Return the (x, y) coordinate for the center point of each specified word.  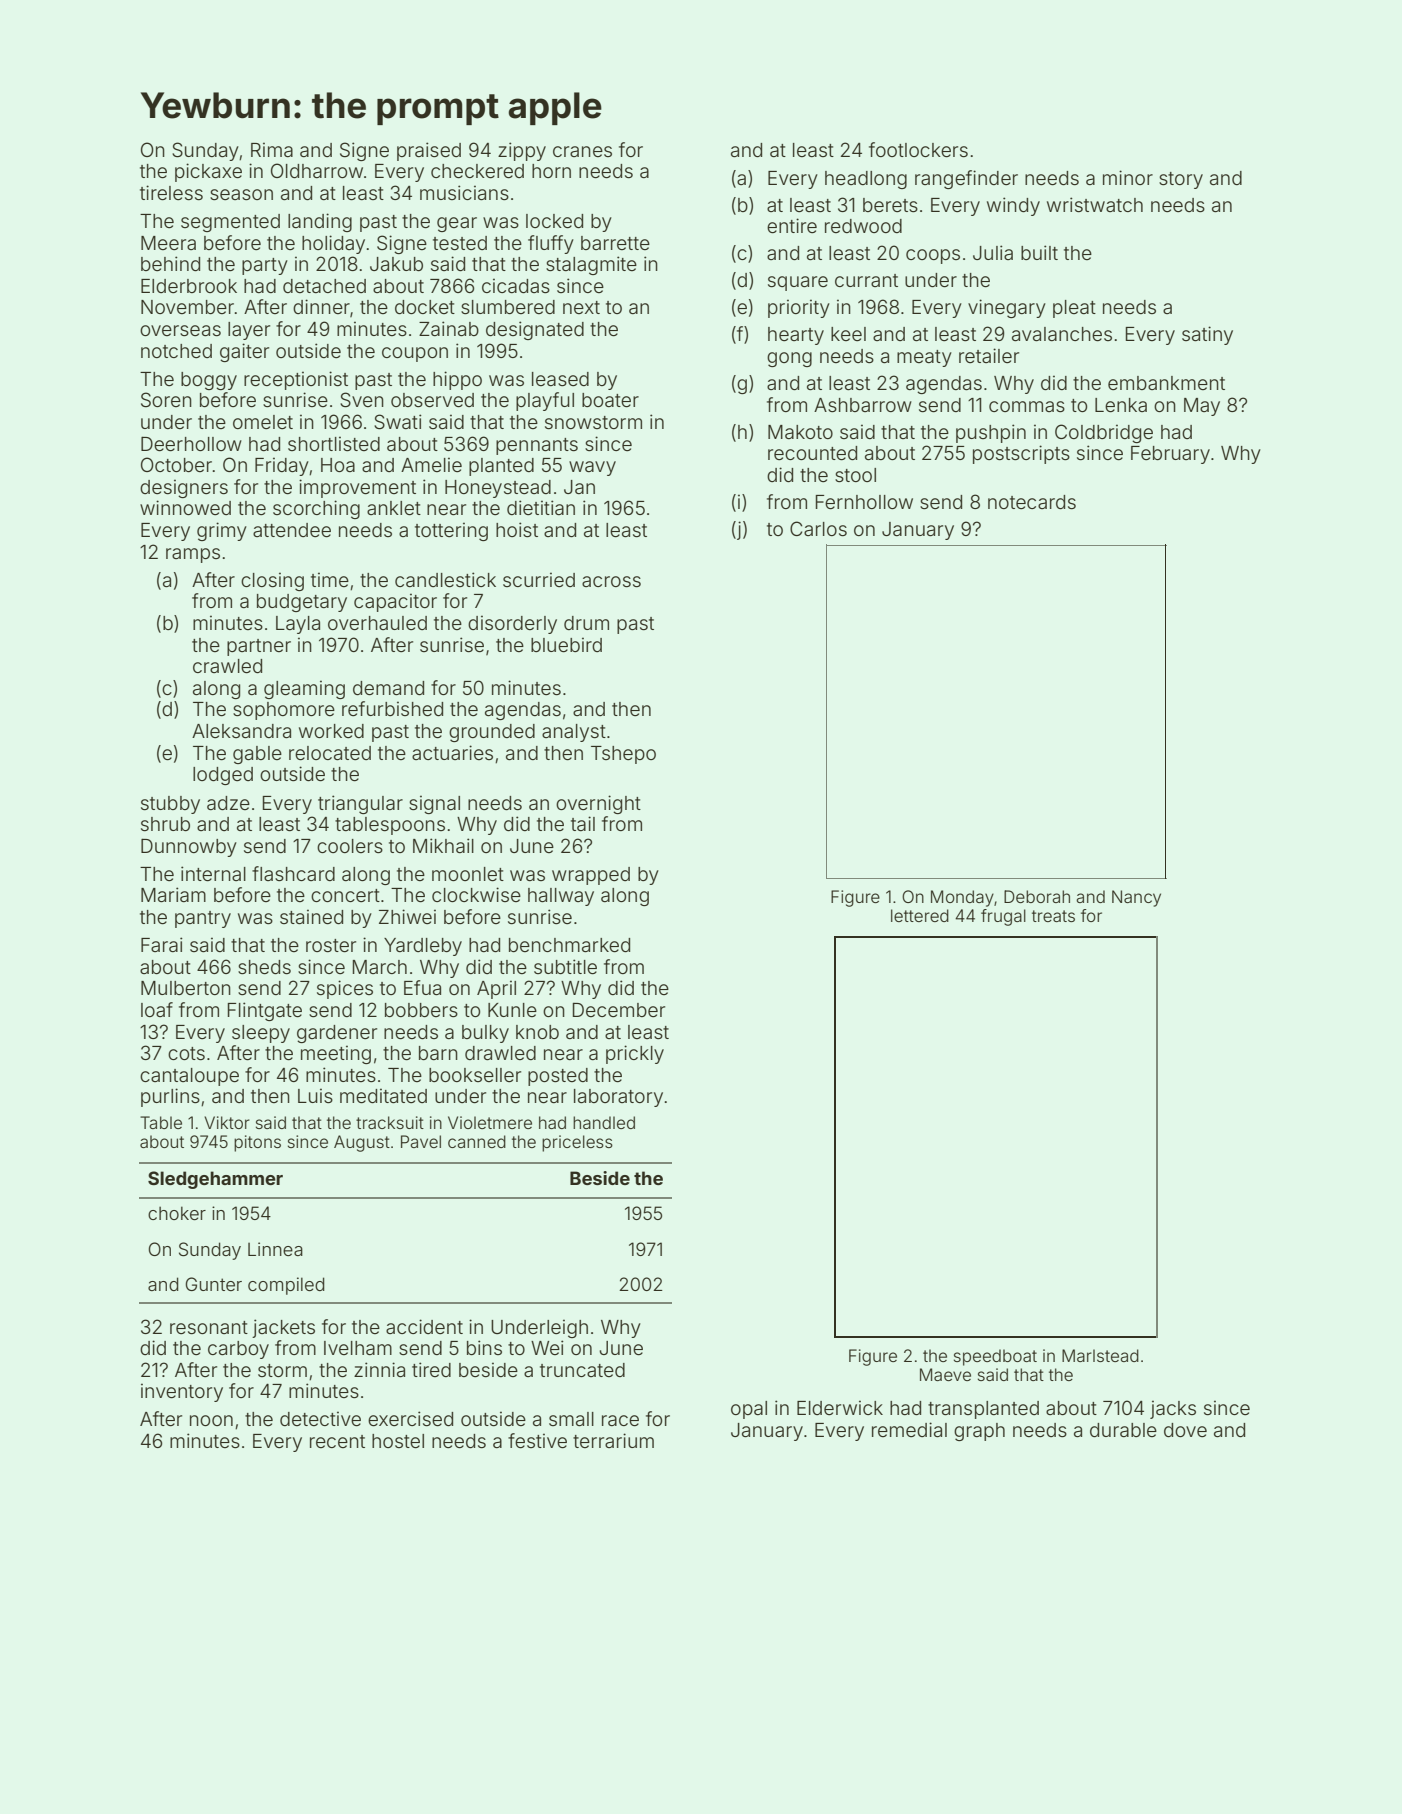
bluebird (566, 644)
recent (337, 1441)
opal (749, 1410)
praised (429, 151)
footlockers (918, 149)
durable (1123, 1430)
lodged (223, 776)
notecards (1032, 502)
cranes (582, 151)
